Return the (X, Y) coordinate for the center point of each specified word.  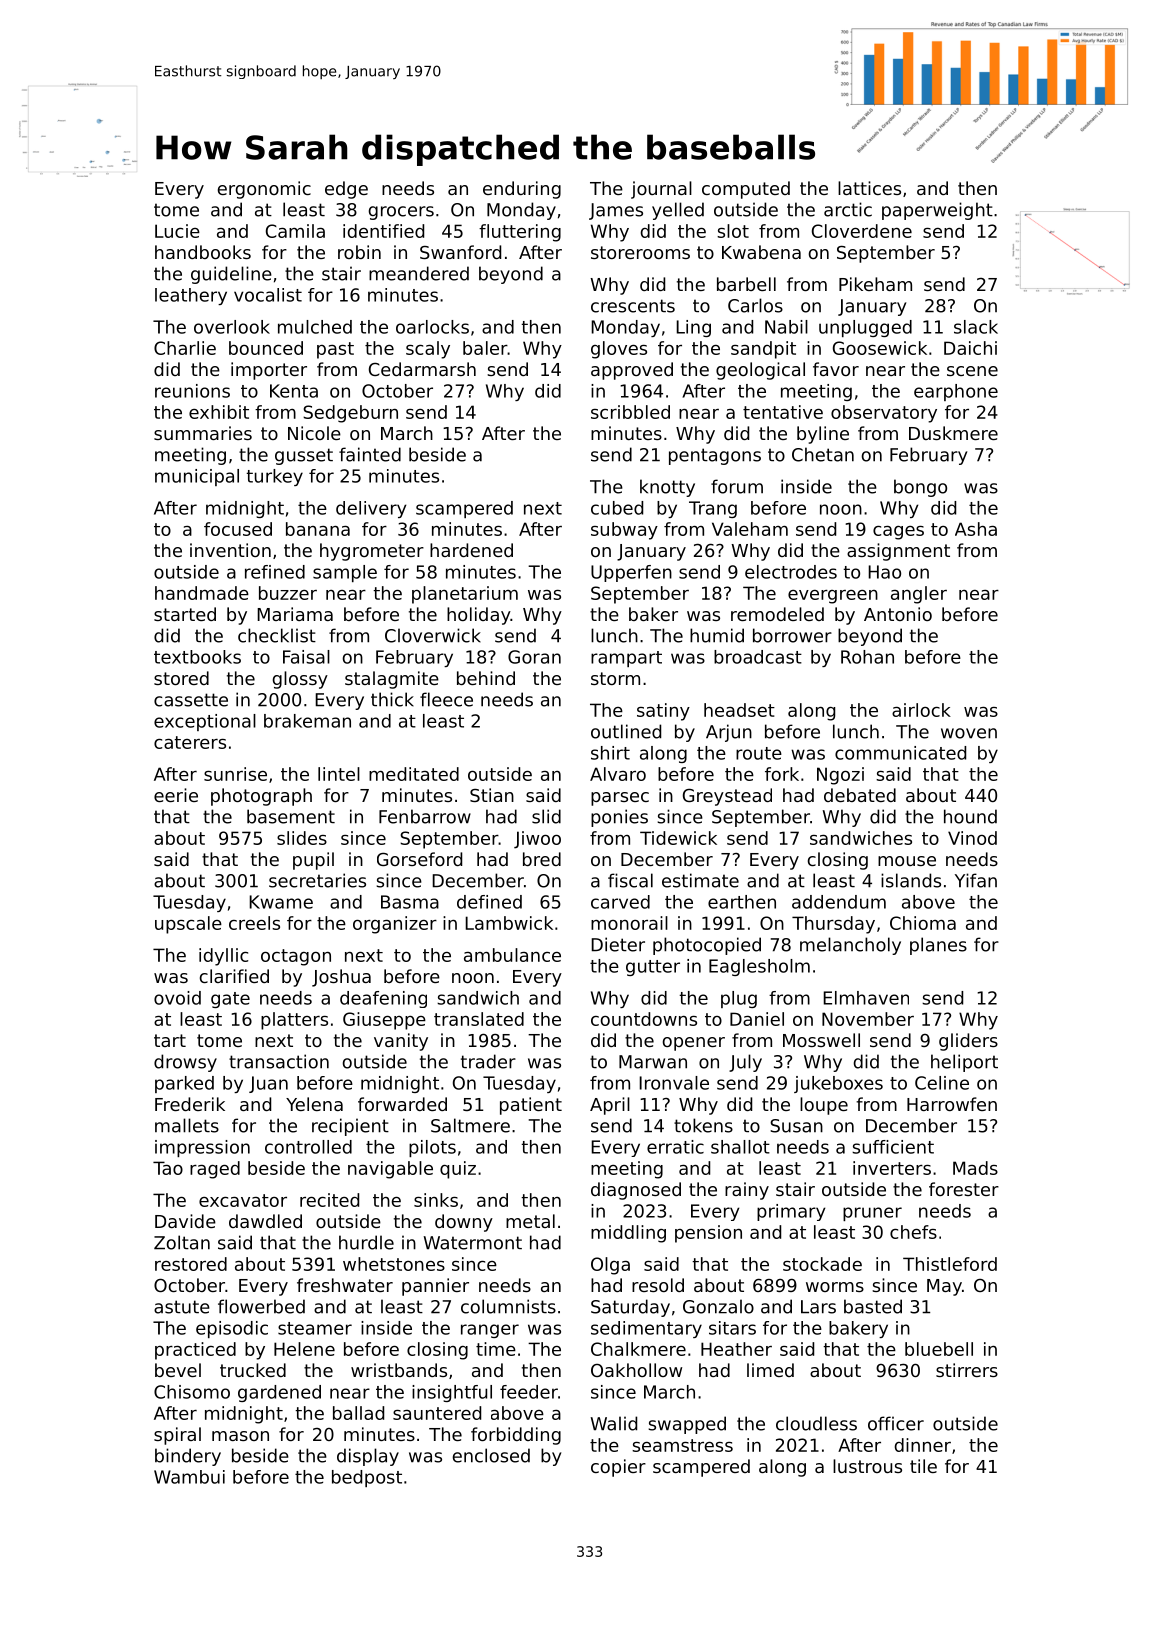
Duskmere (953, 433)
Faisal (306, 657)
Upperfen (631, 573)
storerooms (640, 252)
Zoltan (182, 1242)
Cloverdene (862, 231)
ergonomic (264, 190)
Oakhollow (636, 1370)
